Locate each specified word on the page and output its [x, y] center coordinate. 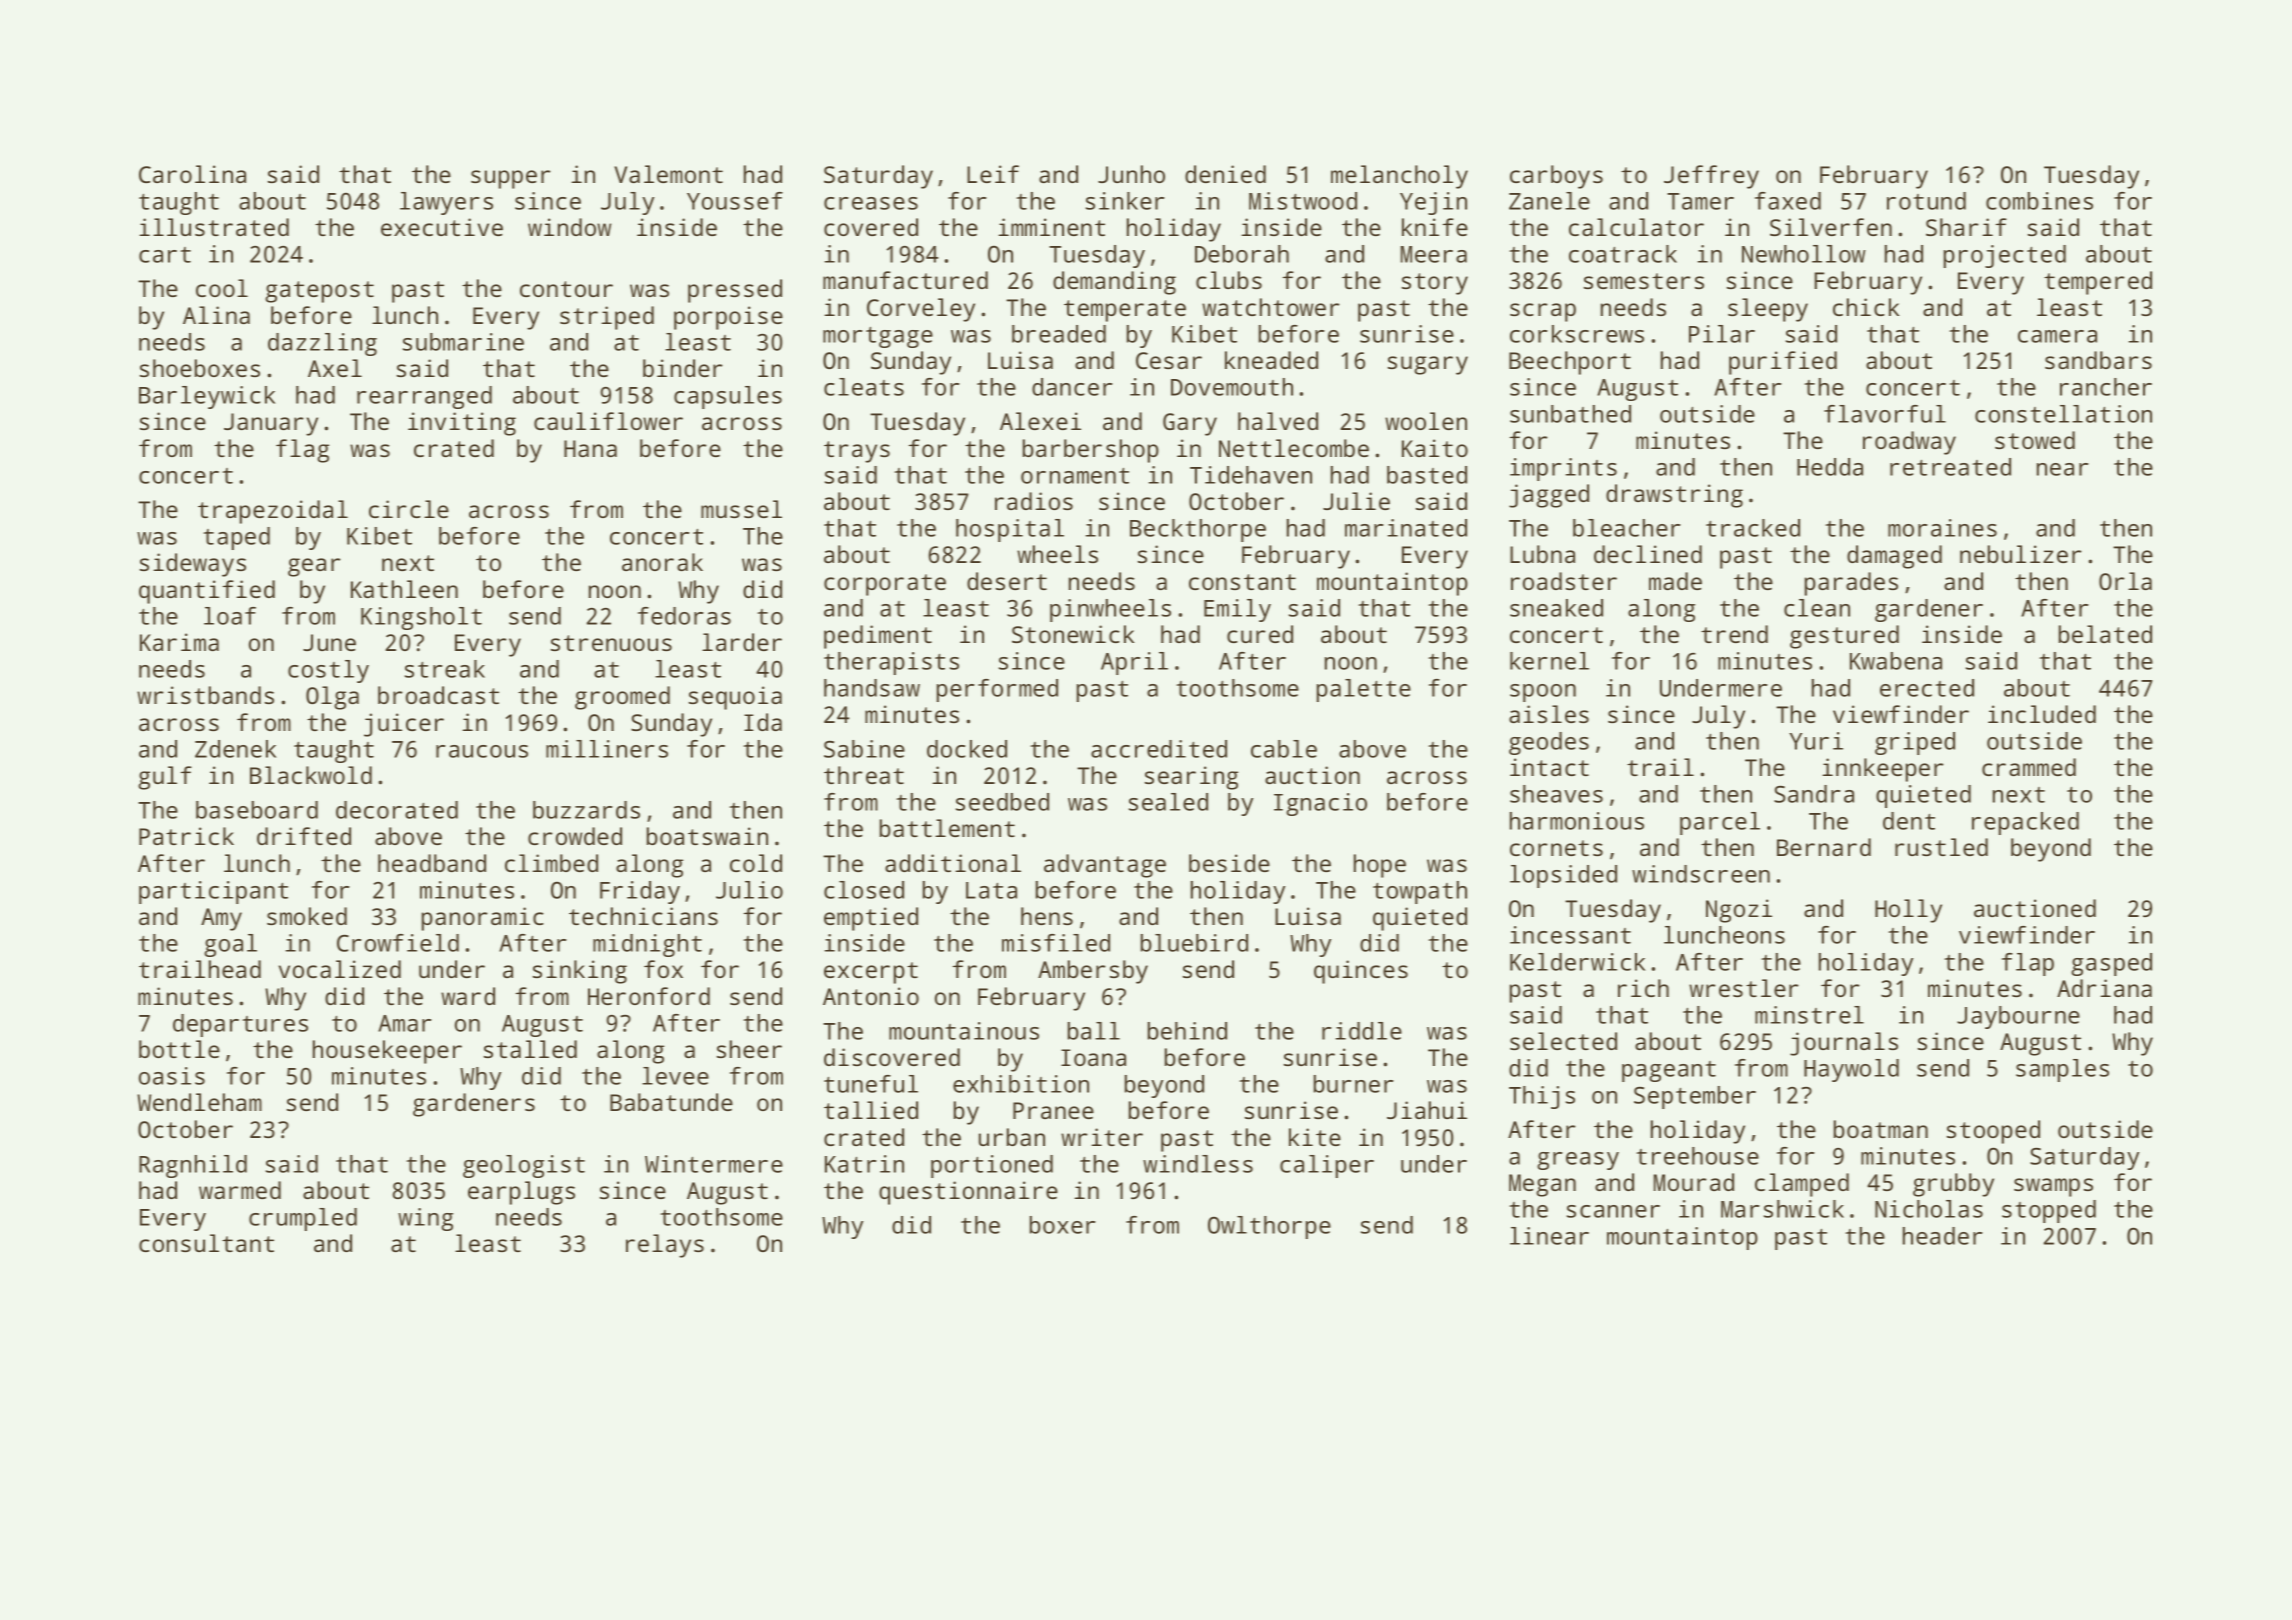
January [271, 424]
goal [230, 945]
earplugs [521, 1193]
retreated [1950, 467]
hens [1047, 916]
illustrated [214, 227]
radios [1034, 501]
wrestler [1744, 988]
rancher [2106, 387]
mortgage [878, 337]
